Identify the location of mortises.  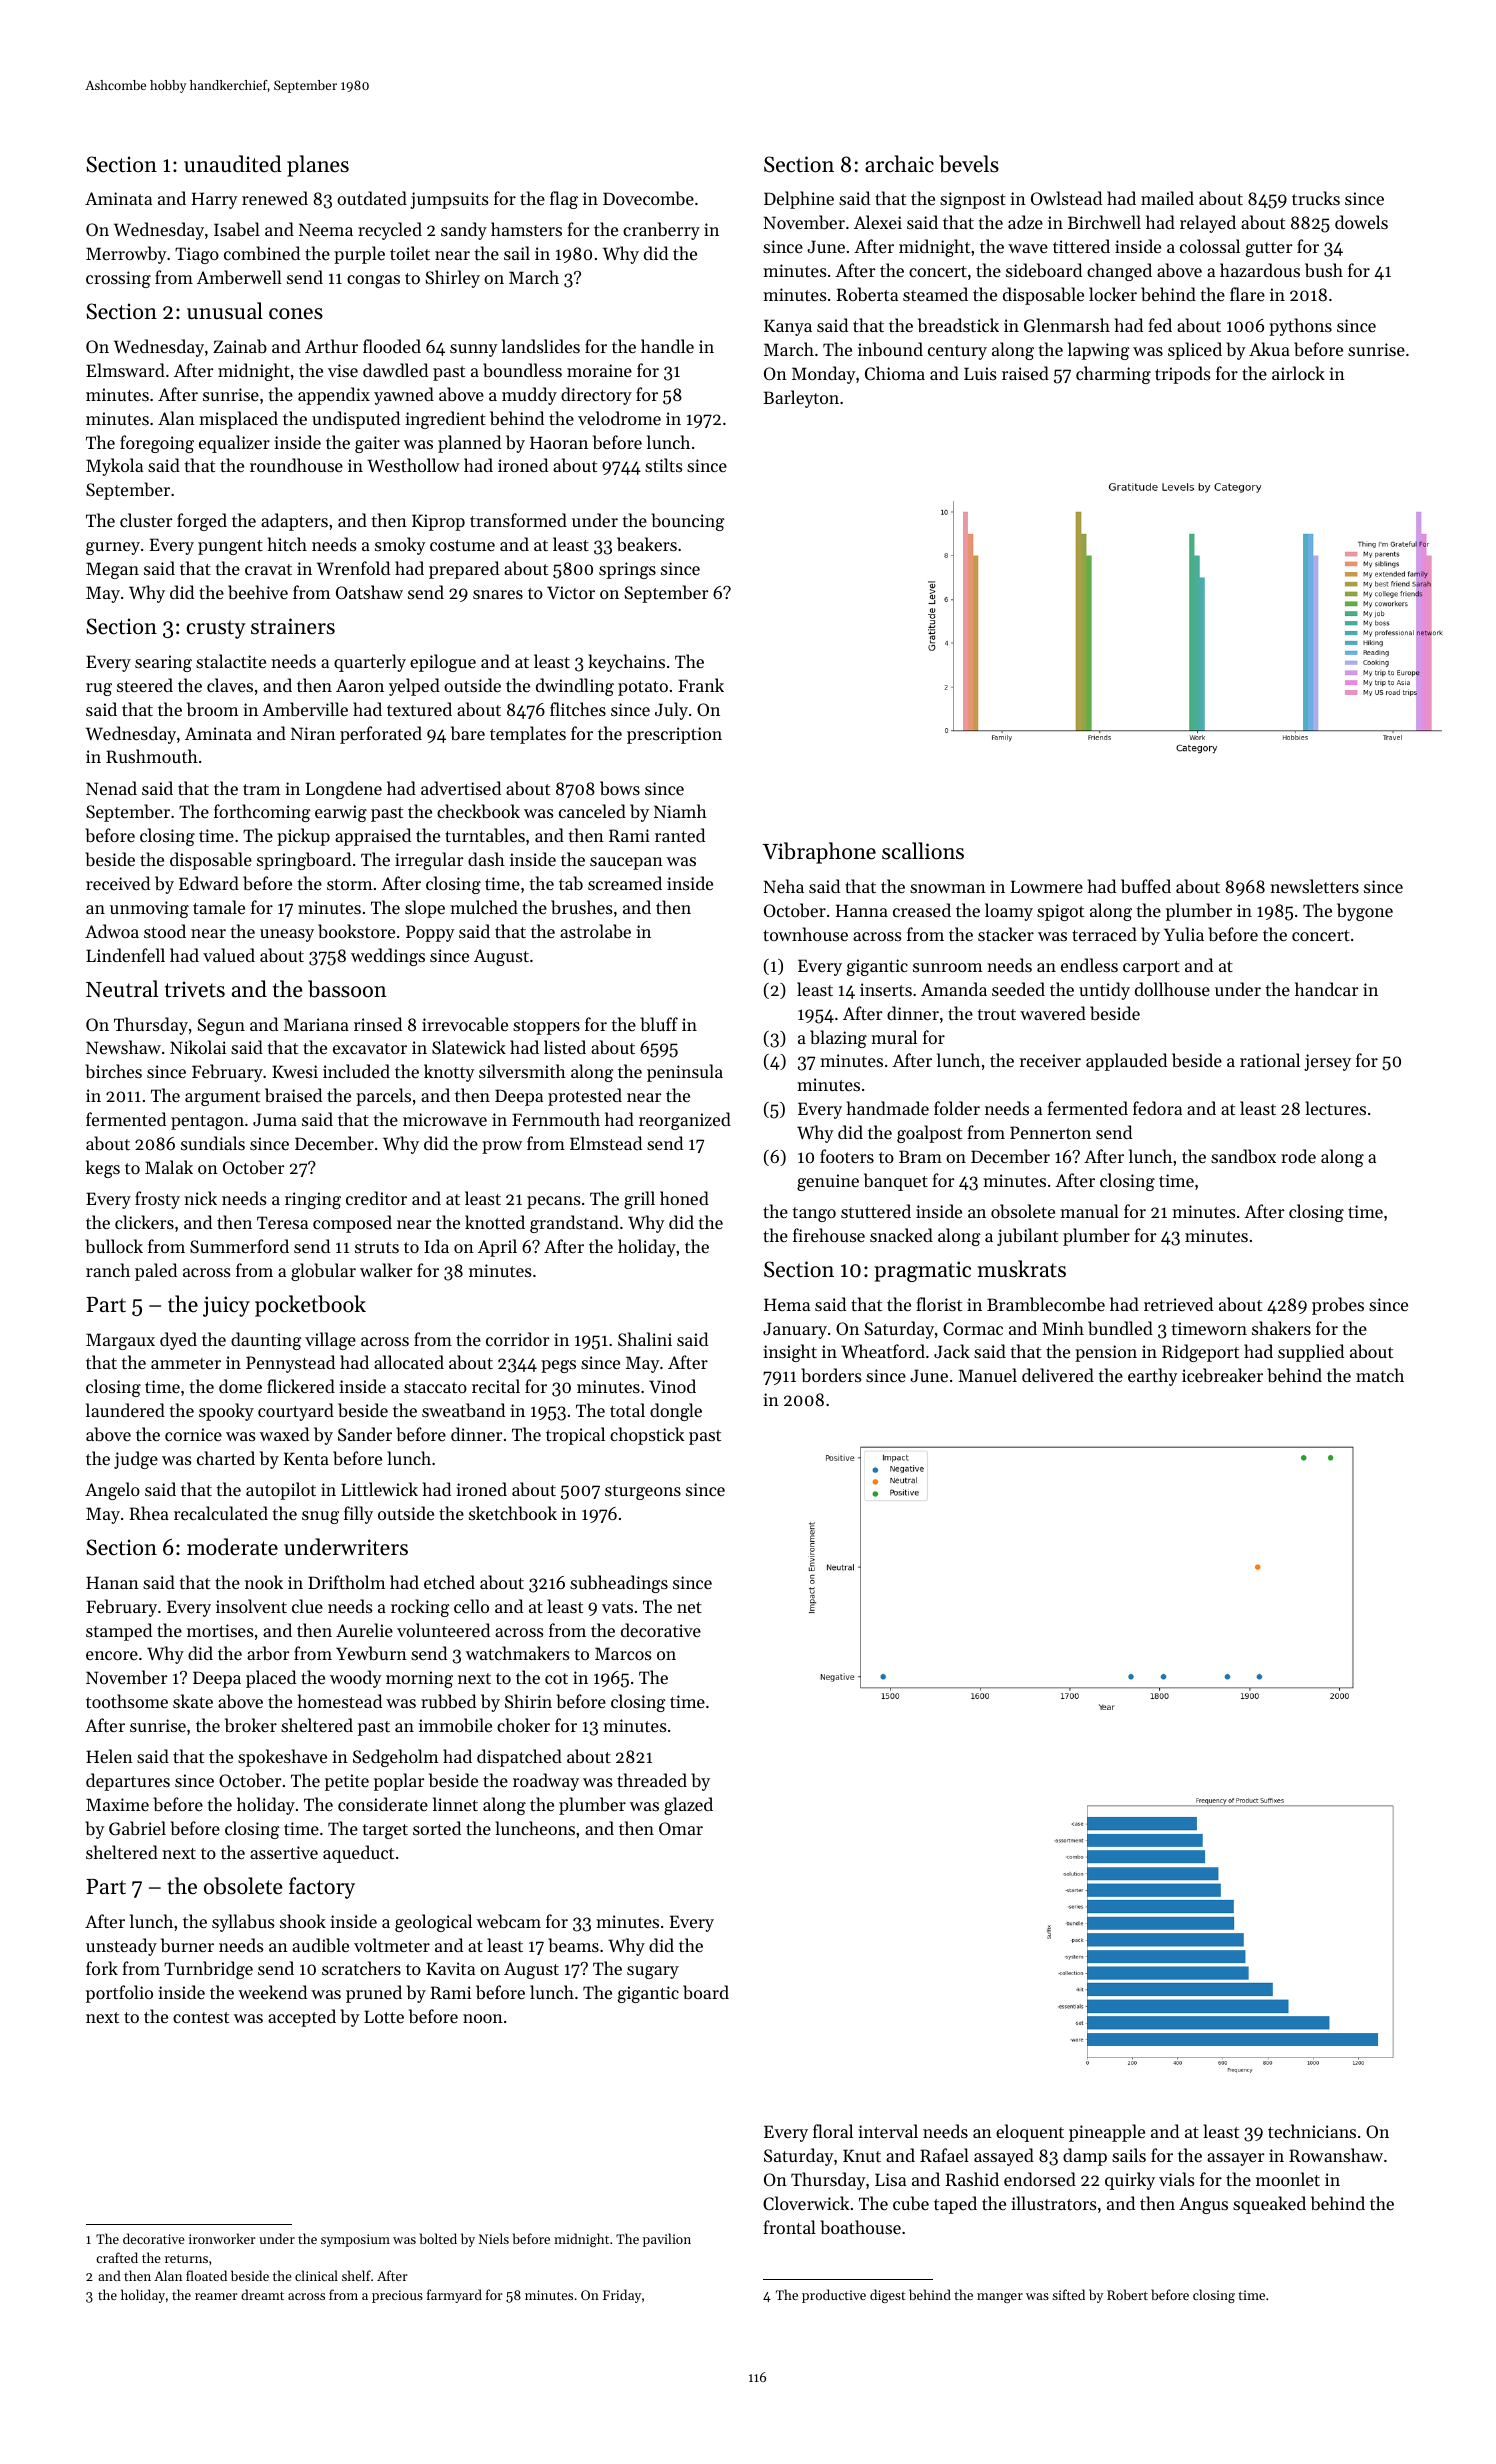
(220, 1630).
